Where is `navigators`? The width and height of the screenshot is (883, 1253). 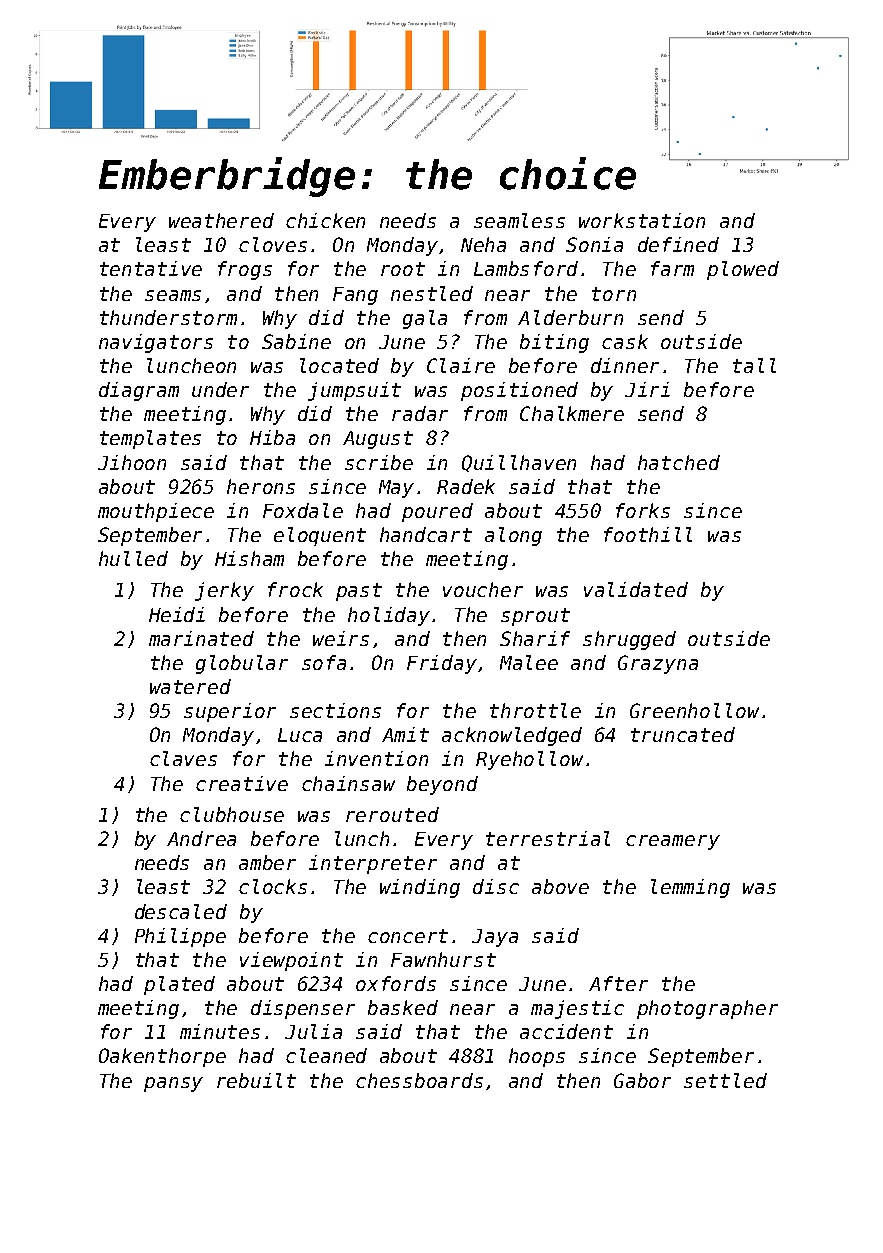 navigators is located at coordinates (156, 343).
